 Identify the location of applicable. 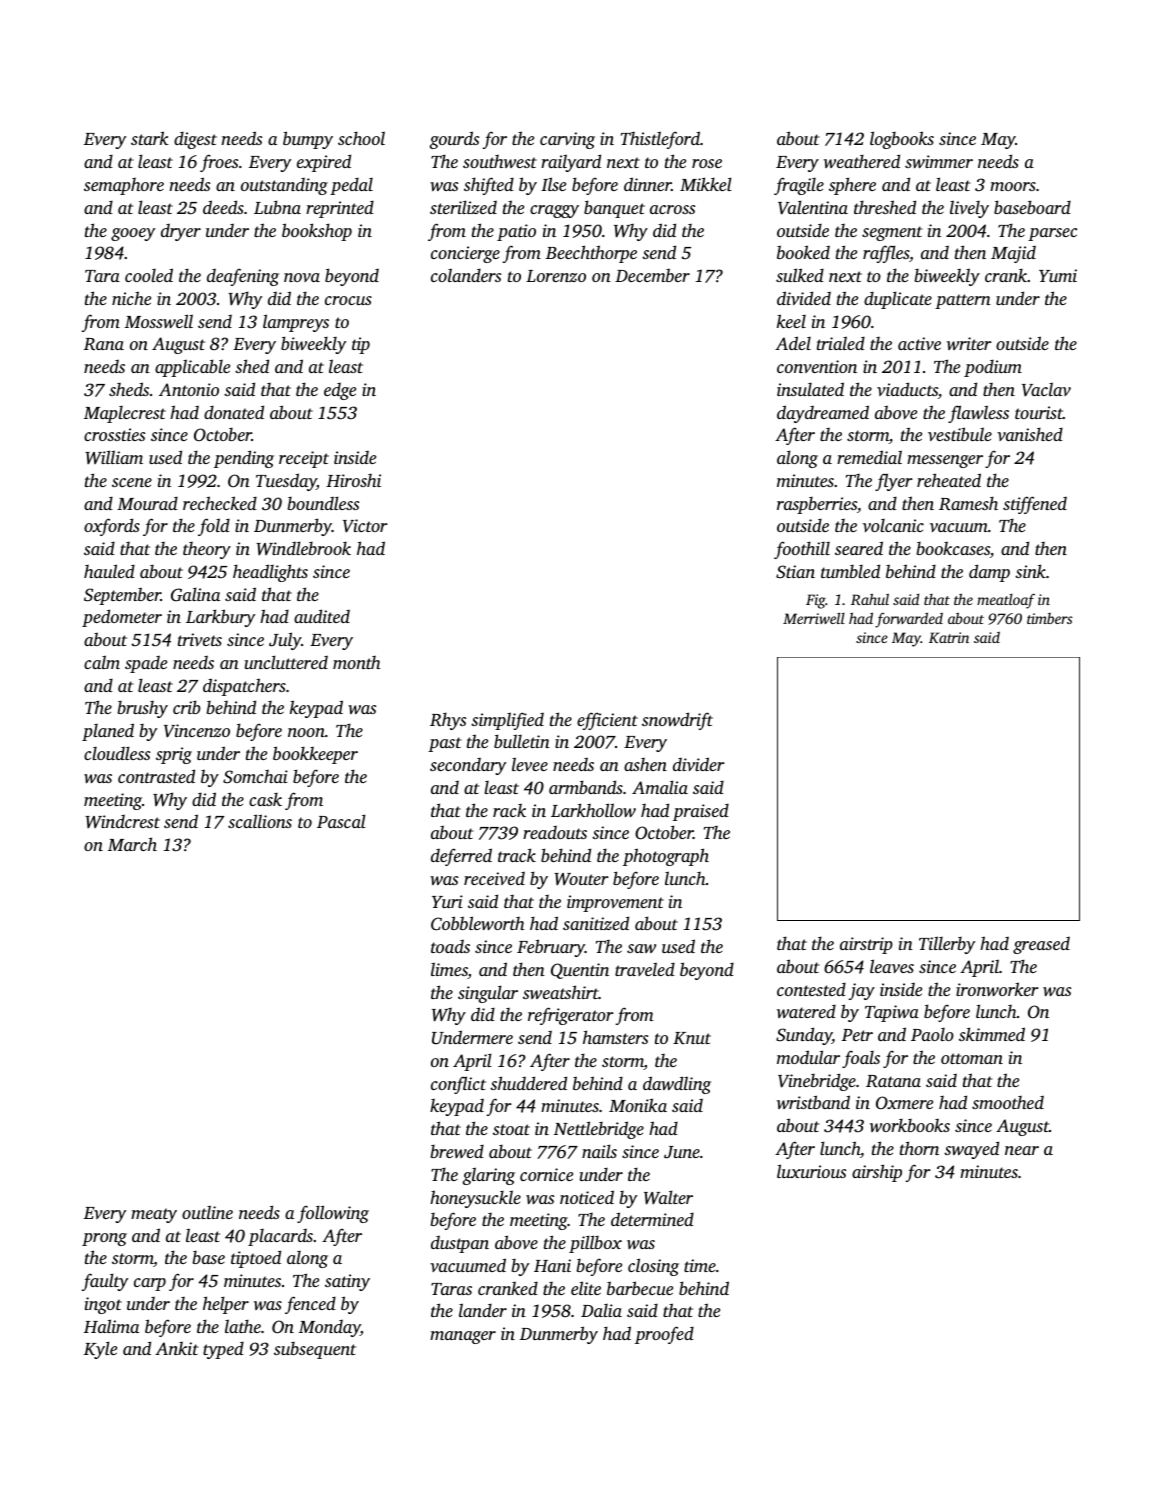
(192, 368).
